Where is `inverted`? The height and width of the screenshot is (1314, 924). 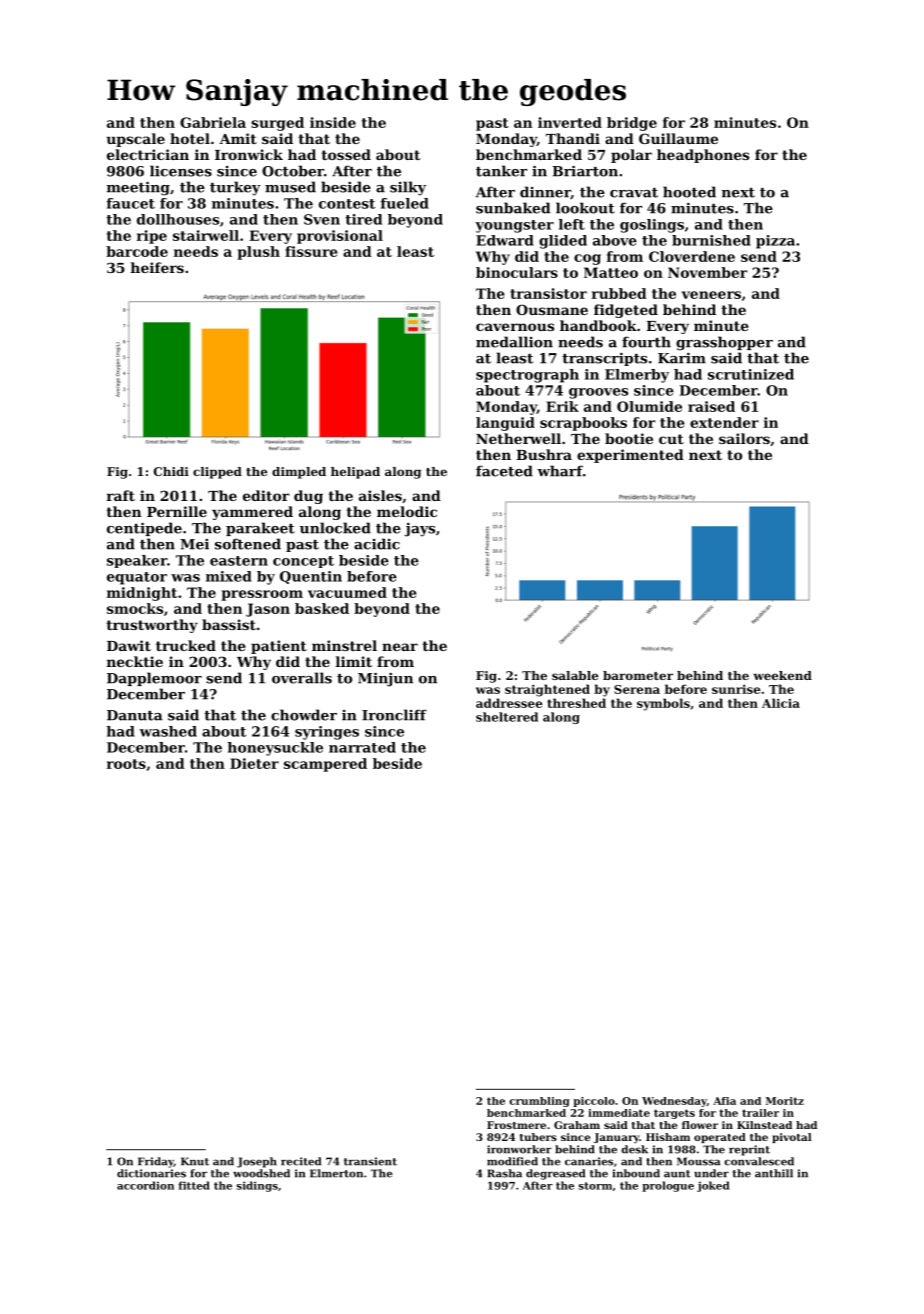 inverted is located at coordinates (570, 122).
